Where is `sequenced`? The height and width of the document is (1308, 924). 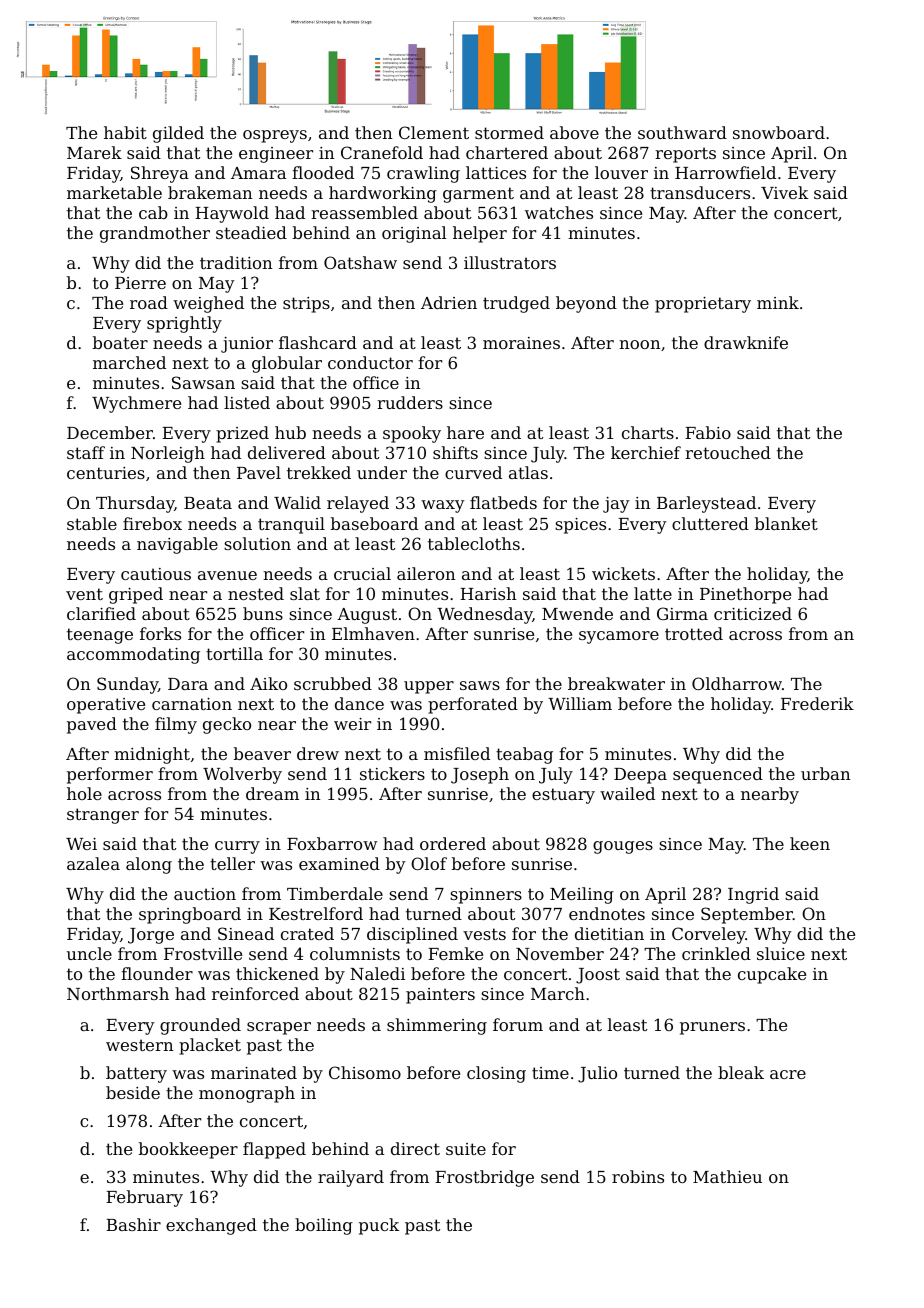 sequenced is located at coordinates (718, 775).
